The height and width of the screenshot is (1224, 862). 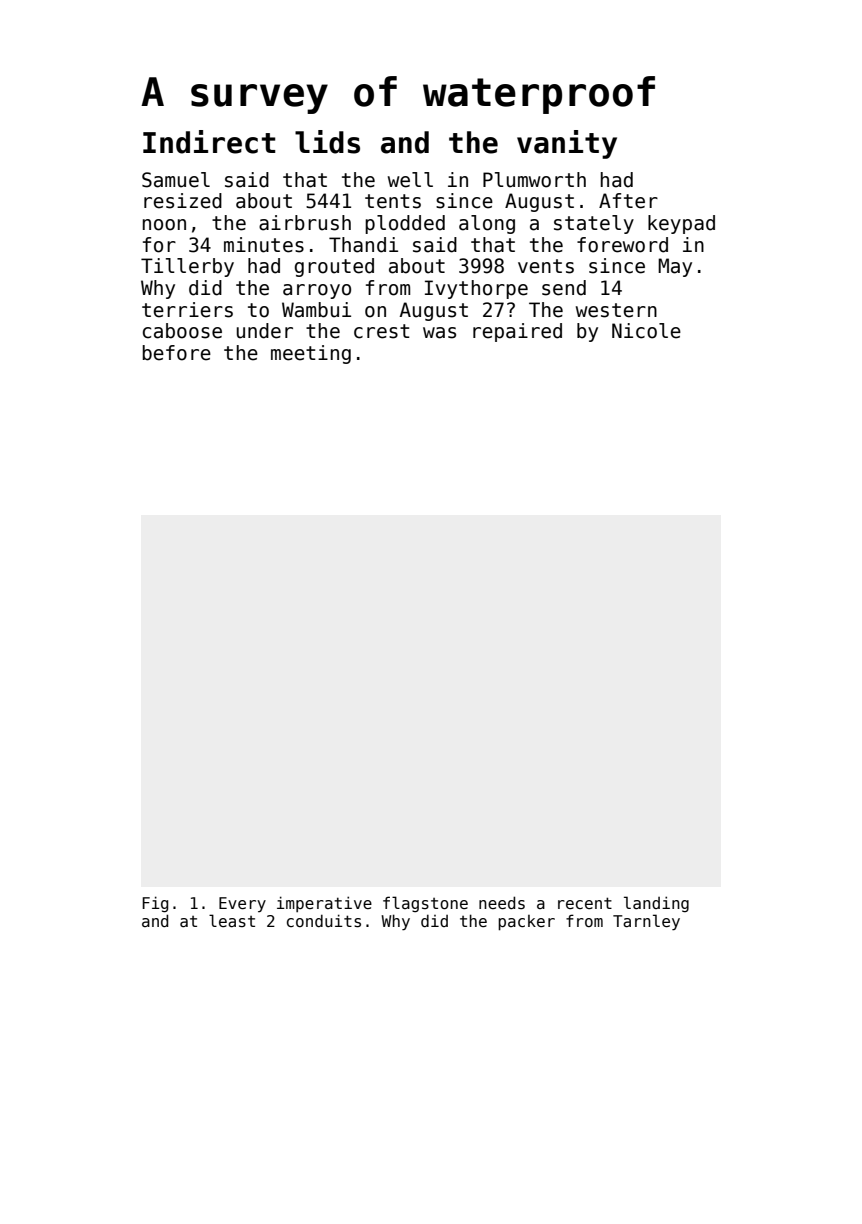 I want to click on resized, so click(x=183, y=201).
